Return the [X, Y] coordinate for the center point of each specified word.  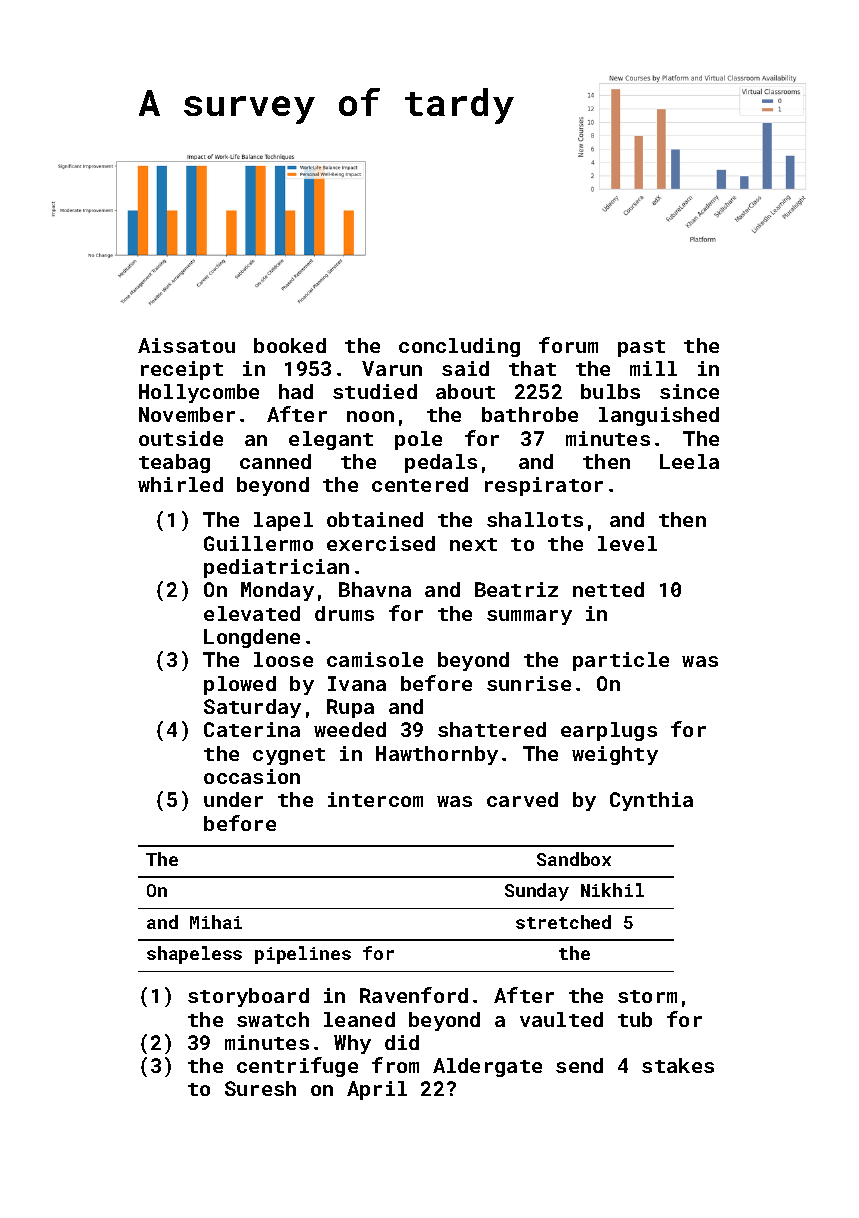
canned [275, 461]
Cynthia [651, 801]
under [233, 799]
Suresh [260, 1088]
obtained [375, 519]
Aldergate [487, 1067]
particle [621, 661]
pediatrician [276, 568]
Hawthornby [437, 755]
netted [608, 589]
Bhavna [375, 589]
